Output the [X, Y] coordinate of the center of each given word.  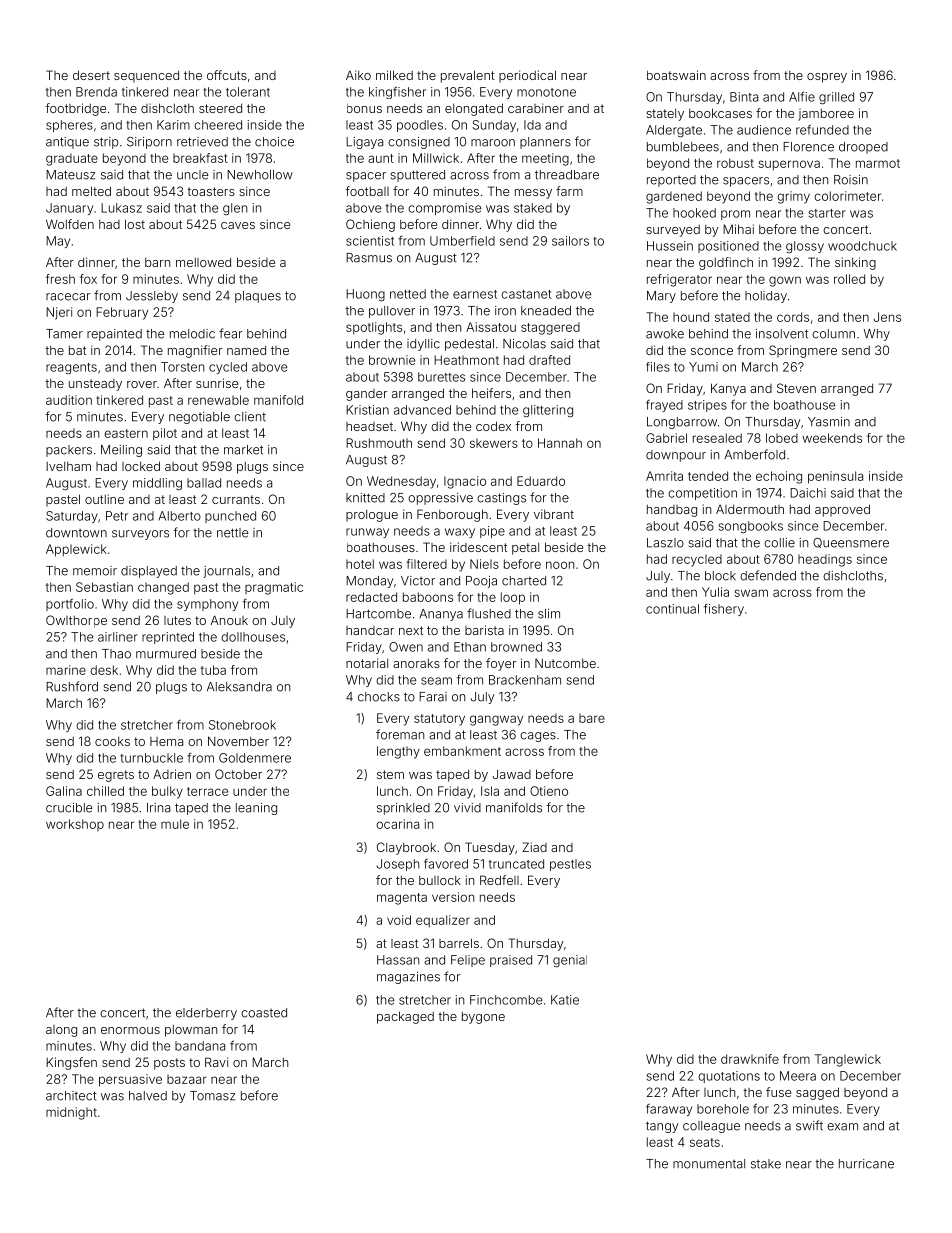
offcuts [227, 75]
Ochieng [370, 225]
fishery [724, 610]
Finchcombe [506, 1000]
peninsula [835, 477]
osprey [827, 78]
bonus [364, 108]
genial [570, 961]
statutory [439, 720]
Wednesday [401, 482]
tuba [213, 670]
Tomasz [212, 1096]
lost [135, 224]
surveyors [140, 535]
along [61, 1031]
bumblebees [683, 147]
